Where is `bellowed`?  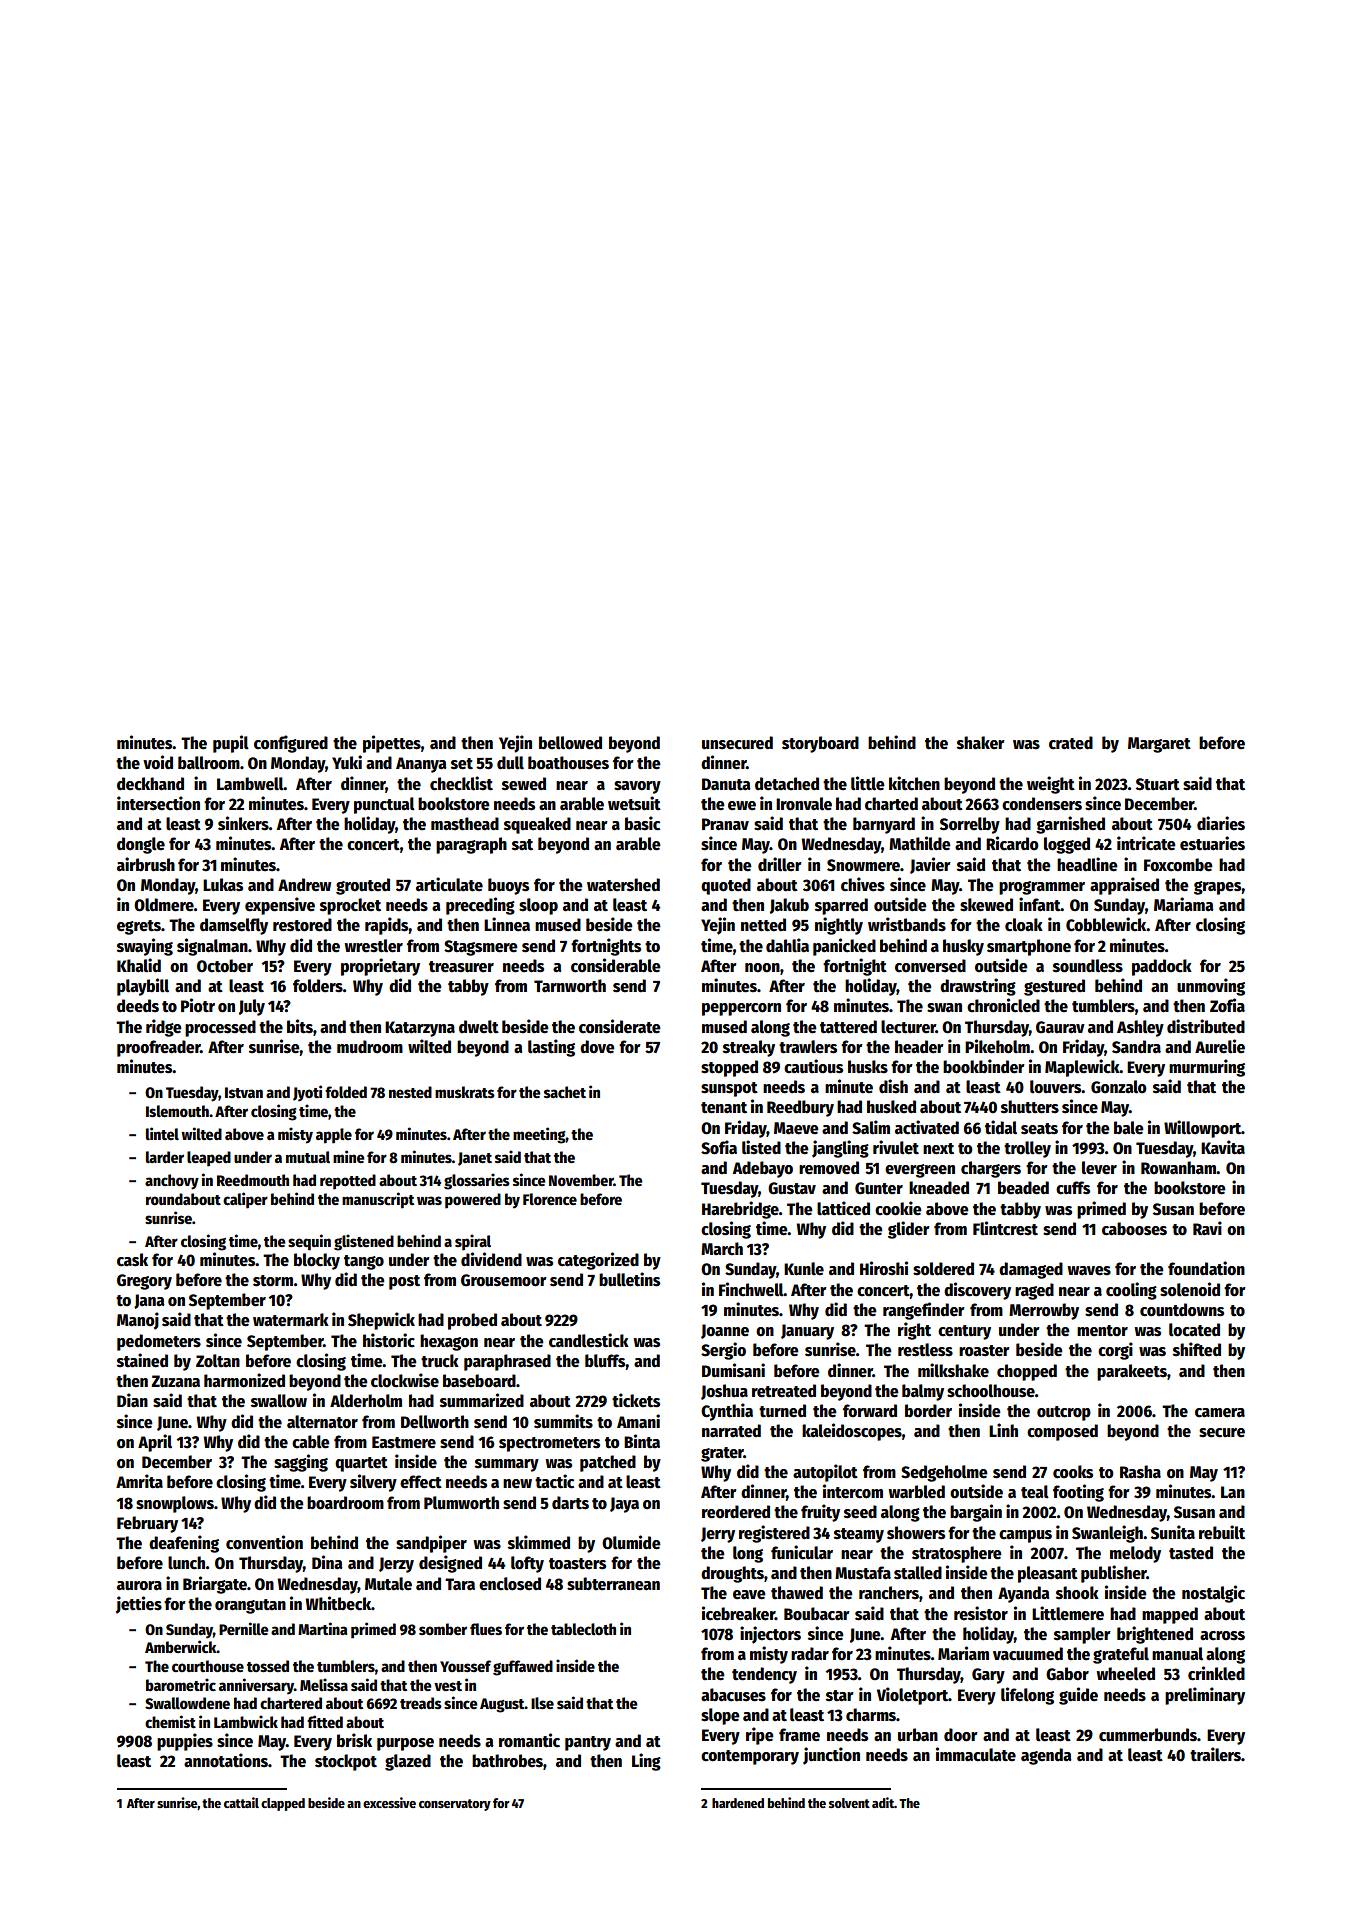 bellowed is located at coordinates (570, 743).
